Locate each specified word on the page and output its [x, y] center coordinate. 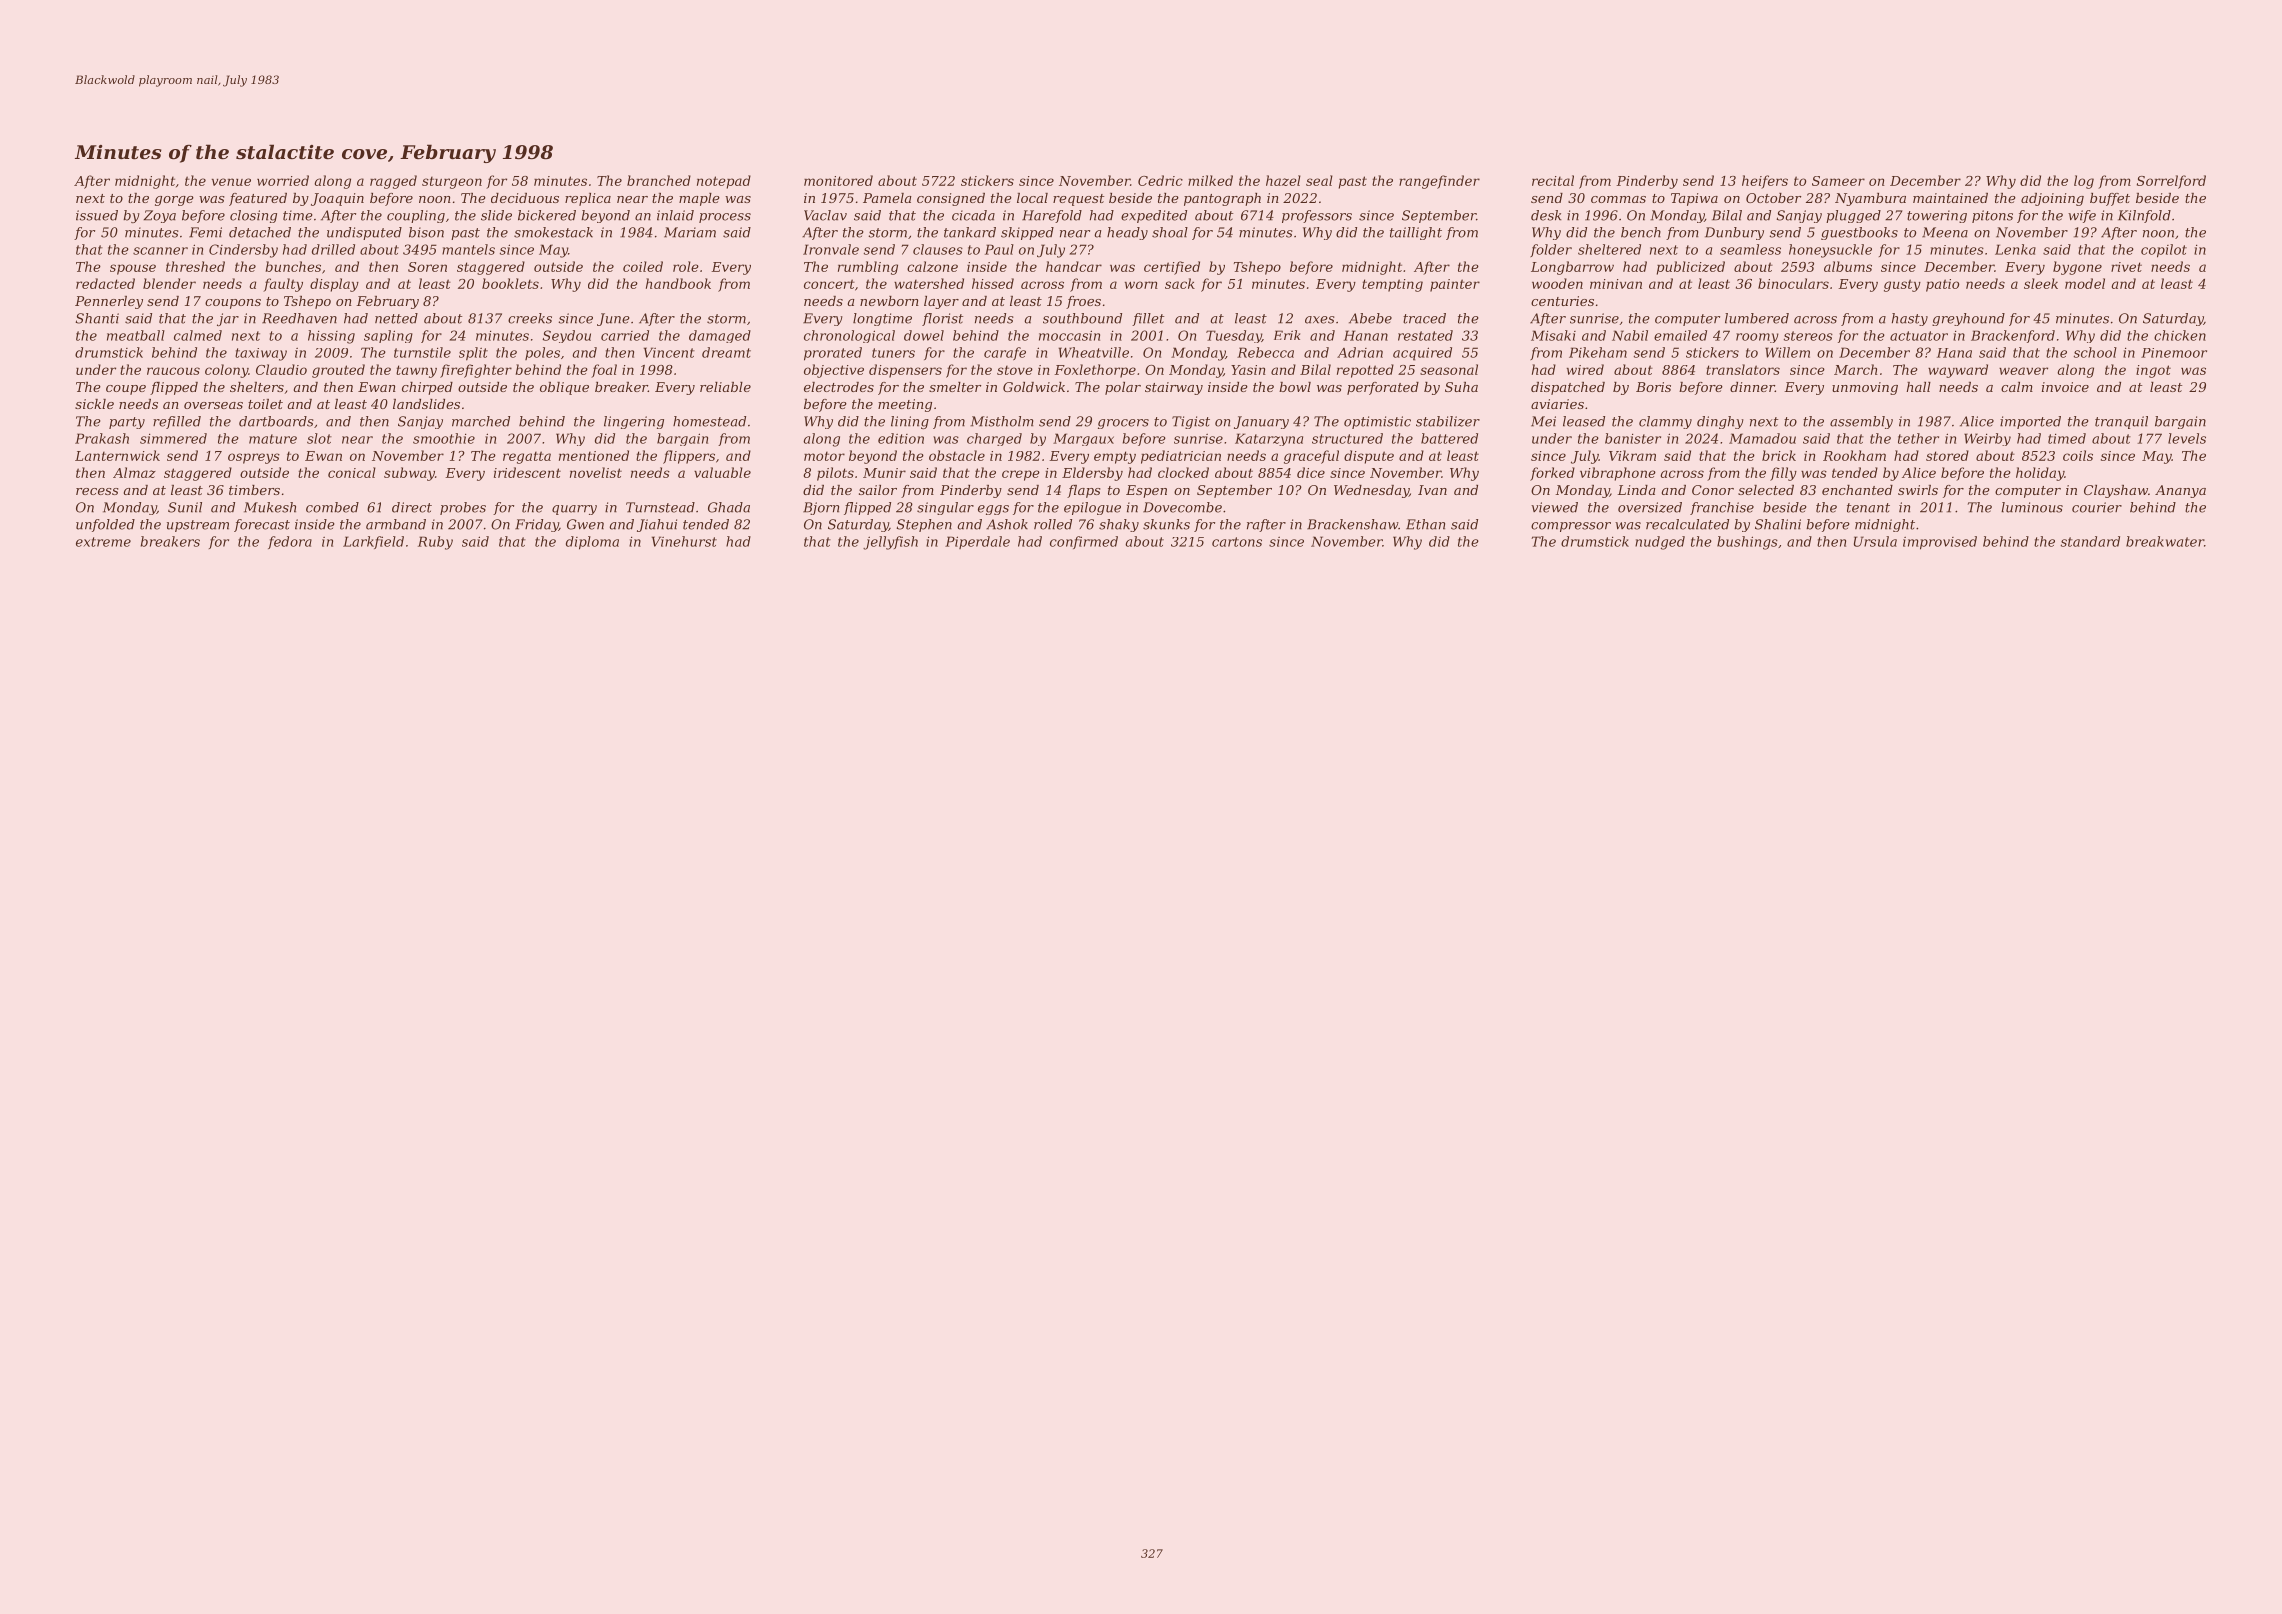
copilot [2164, 251]
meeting [905, 405]
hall [1919, 387]
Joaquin [337, 199]
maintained [1950, 198]
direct [412, 507]
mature [273, 439]
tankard [970, 232]
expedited [1154, 216]
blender [169, 283]
